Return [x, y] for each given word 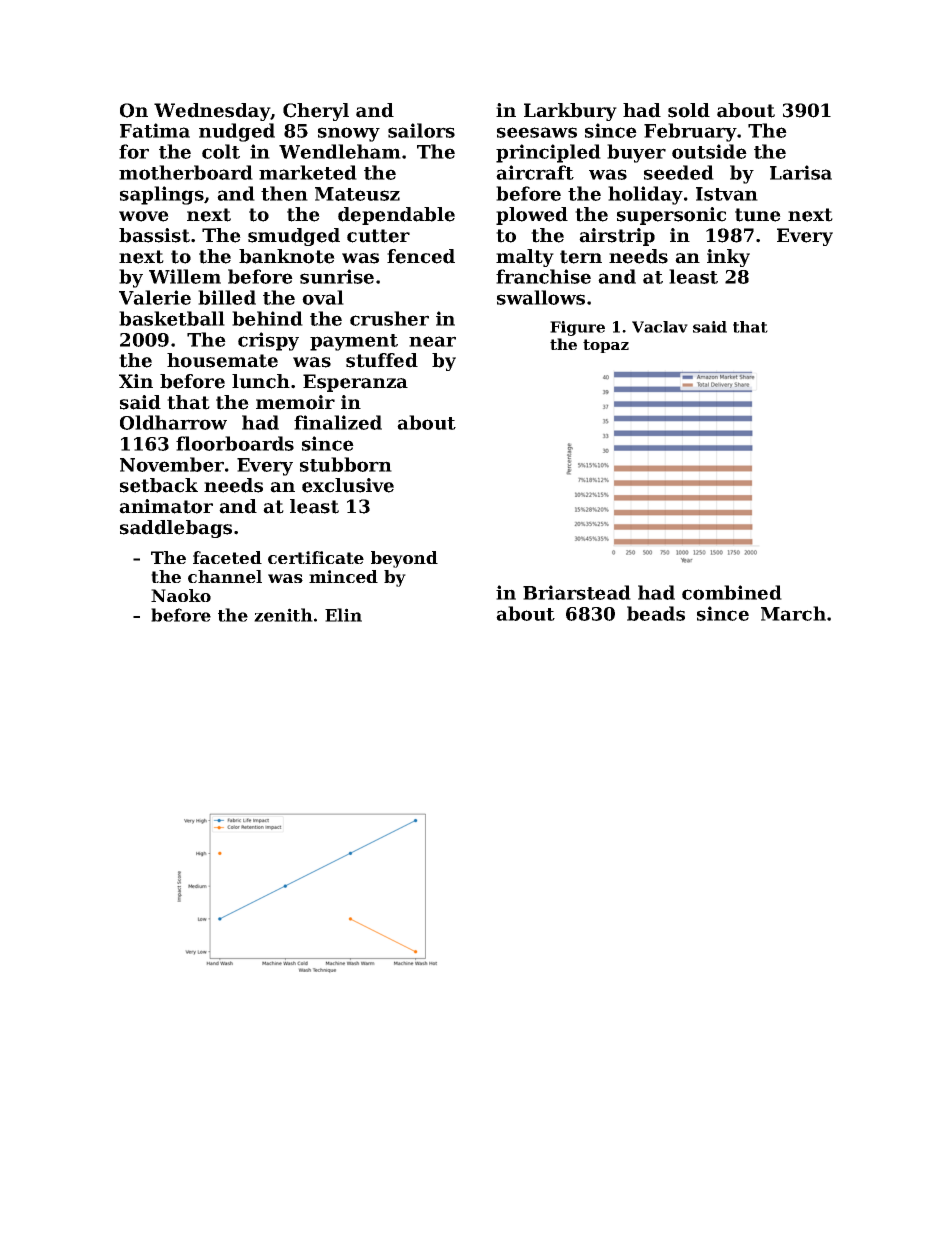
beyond [404, 559]
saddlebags [176, 529]
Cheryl [316, 112]
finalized [338, 422]
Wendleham [340, 151]
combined [732, 592]
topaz [606, 346]
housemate [222, 360]
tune [758, 215]
